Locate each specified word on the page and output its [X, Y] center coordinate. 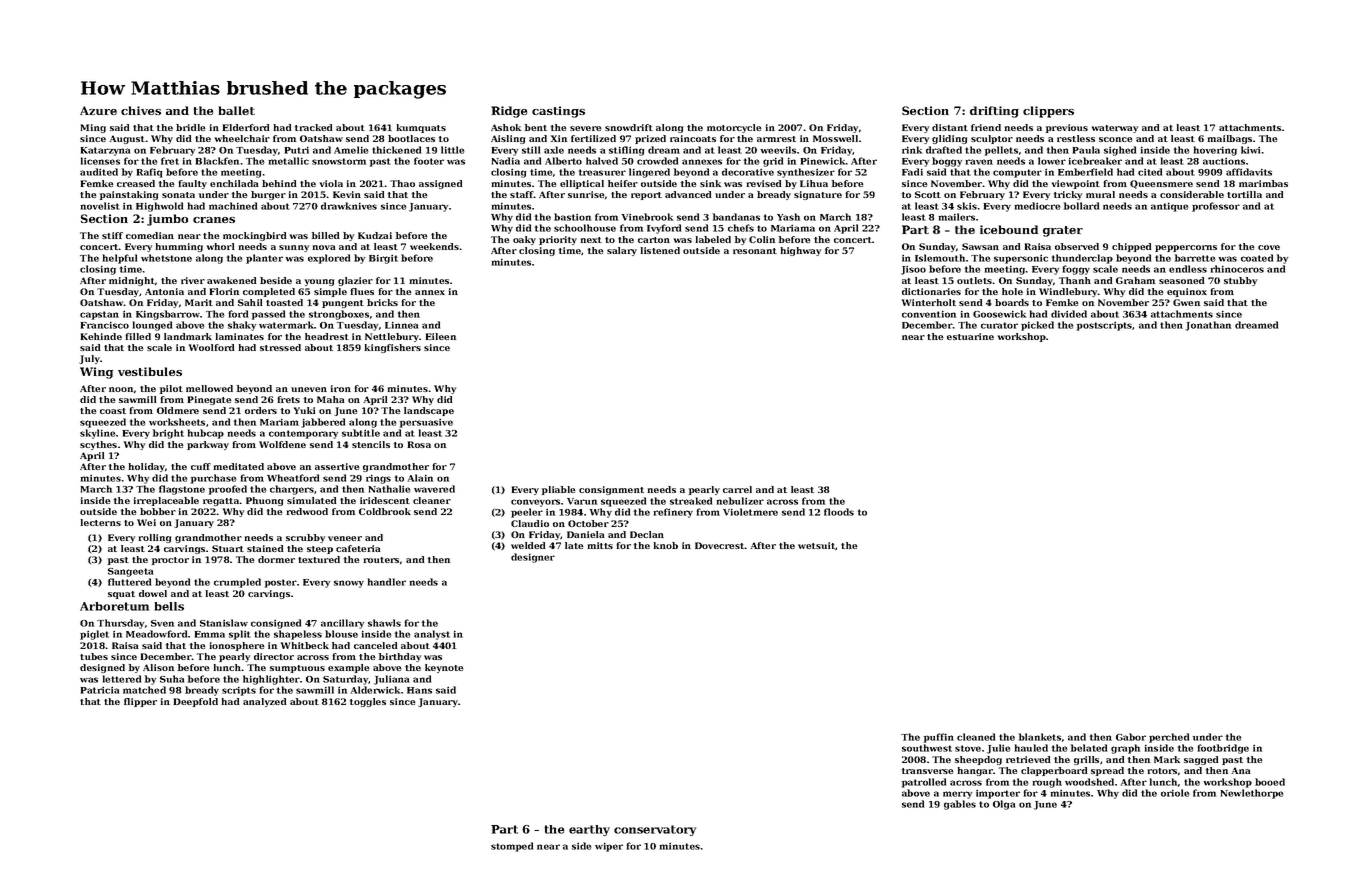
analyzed [264, 702]
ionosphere [237, 646]
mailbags [1230, 139]
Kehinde [101, 336]
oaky [524, 240]
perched [1169, 738]
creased [136, 183]
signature [818, 195]
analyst [432, 635]
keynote [444, 668]
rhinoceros [1237, 269]
